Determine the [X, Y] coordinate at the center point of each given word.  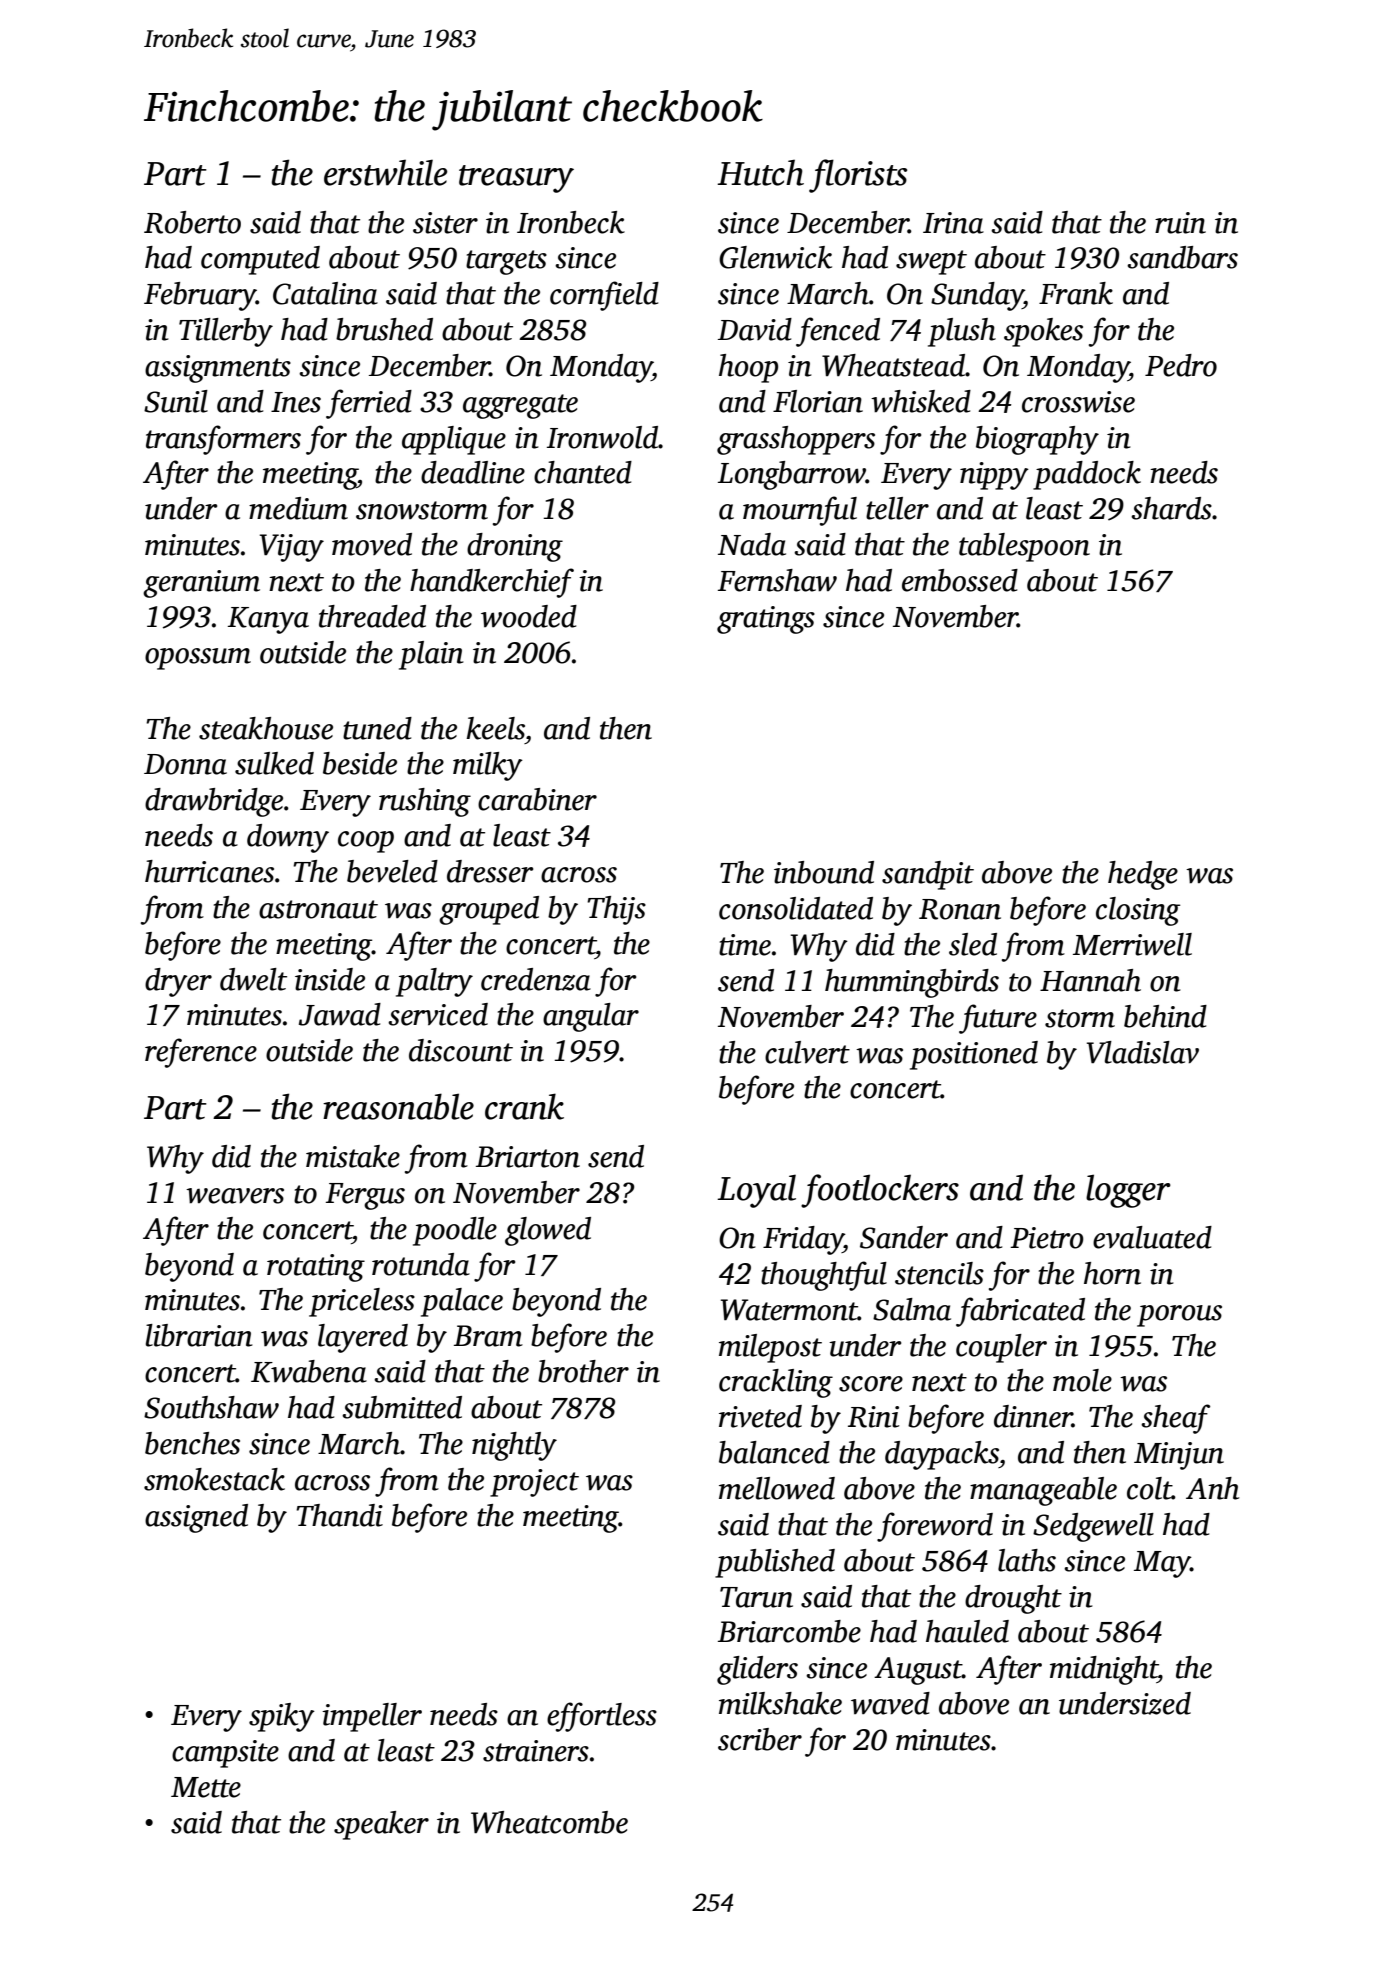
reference [201, 1053]
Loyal [756, 1191]
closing [1138, 911]
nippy [994, 476]
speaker [381, 1825]
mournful [800, 511]
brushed [384, 329]
